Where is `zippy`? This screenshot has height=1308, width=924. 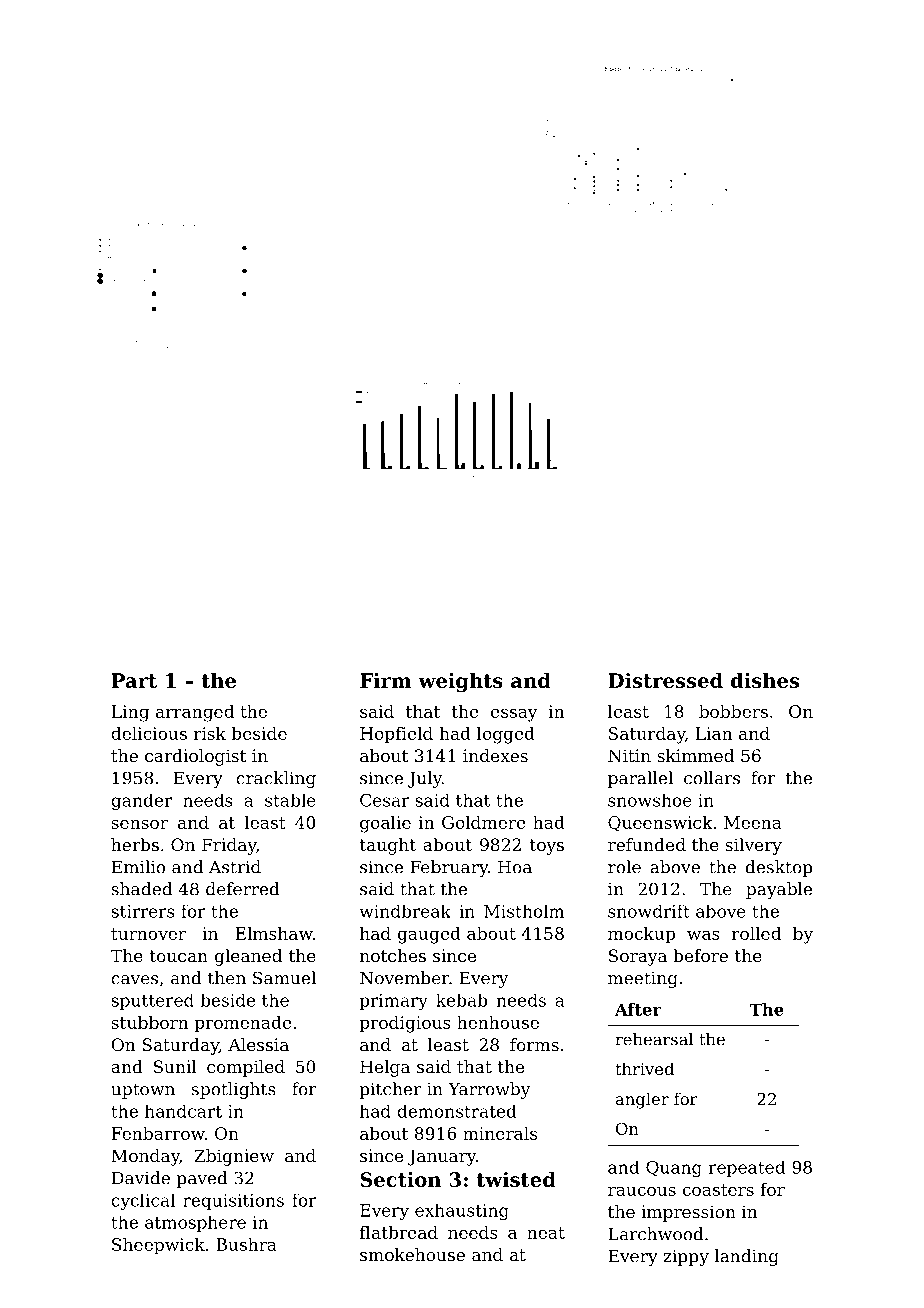 zippy is located at coordinates (686, 1257).
